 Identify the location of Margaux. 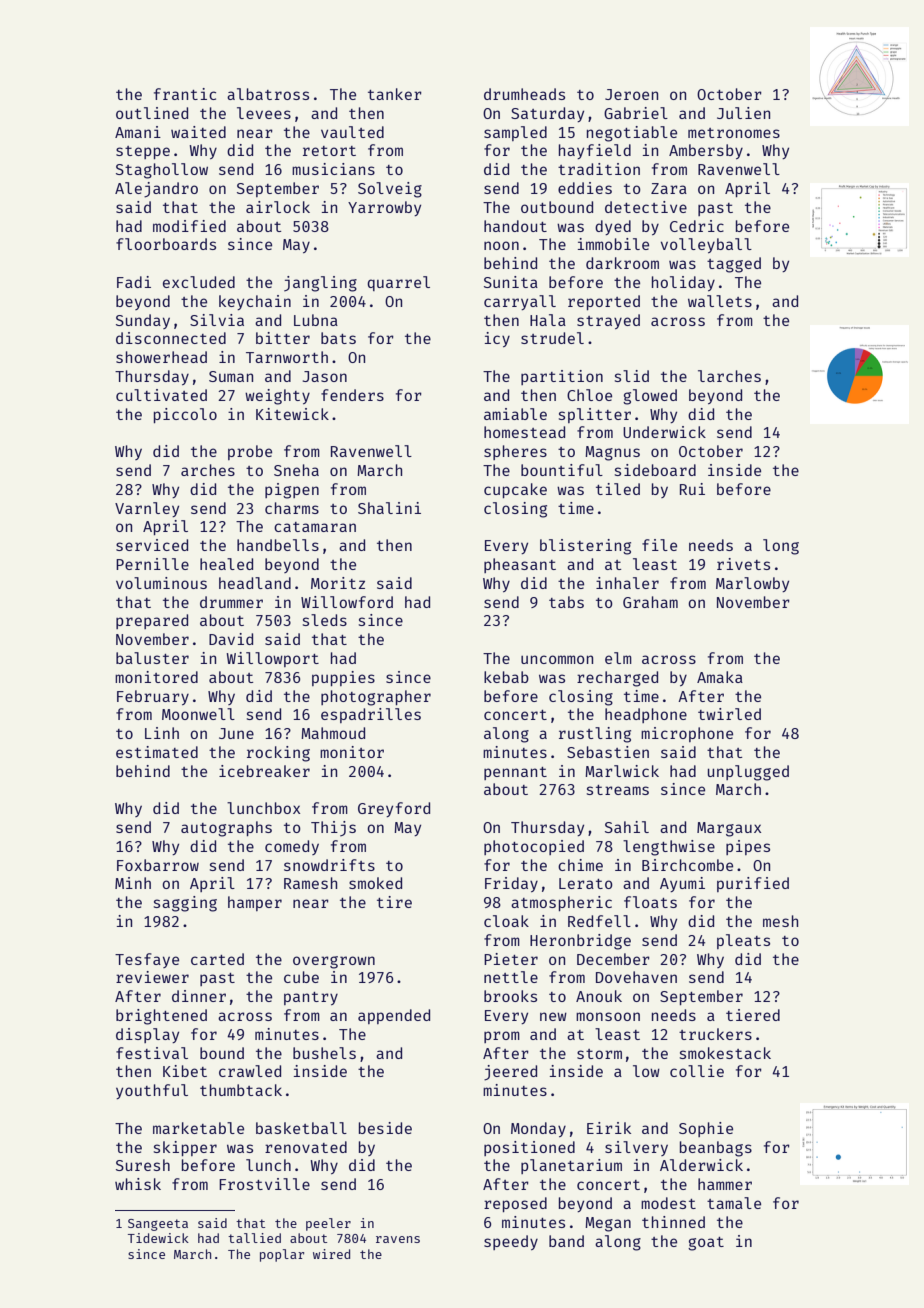
(729, 829).
